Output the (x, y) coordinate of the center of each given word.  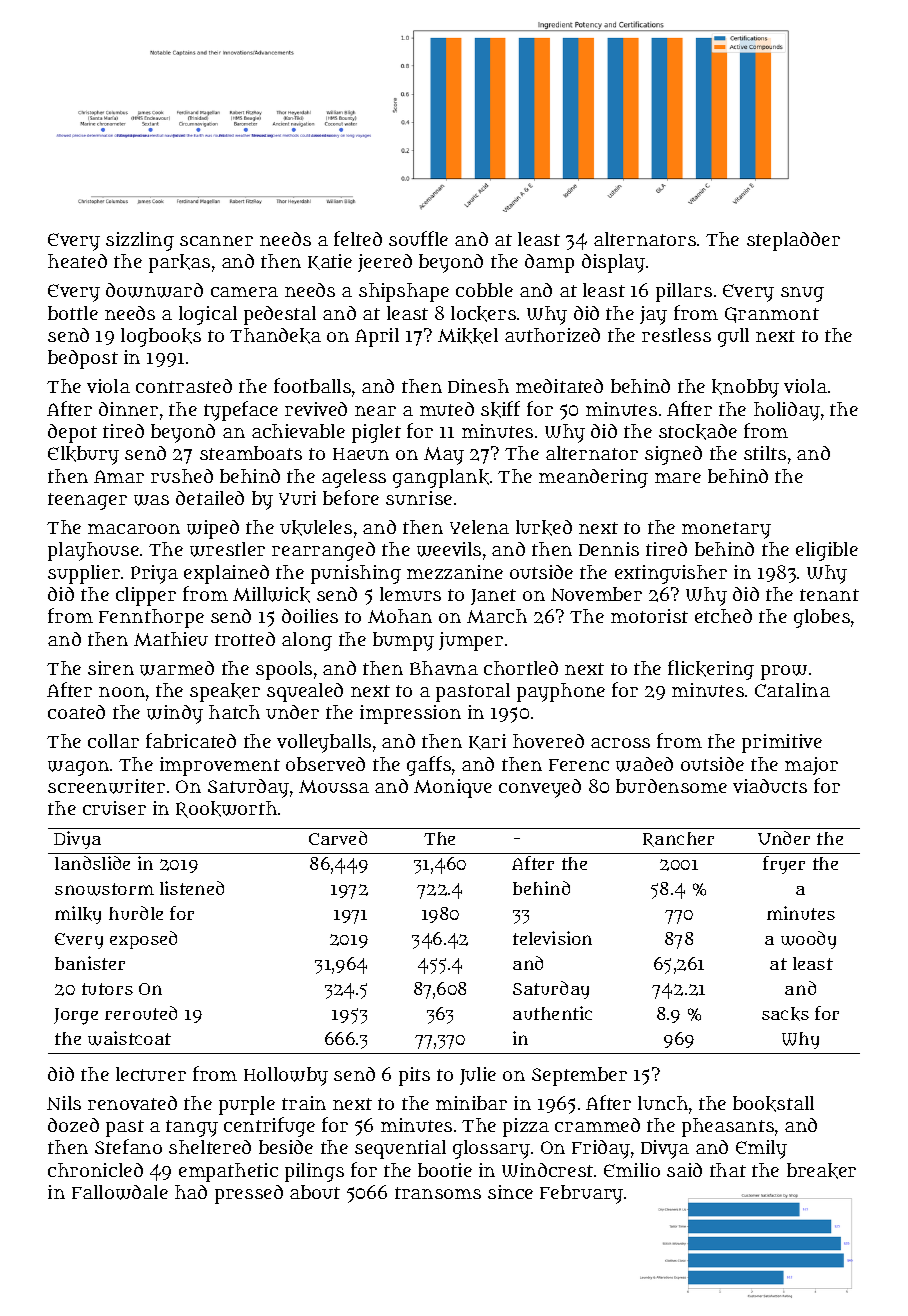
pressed (249, 1194)
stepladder (793, 241)
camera (244, 292)
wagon (78, 768)
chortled (521, 668)
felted (358, 238)
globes (822, 618)
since (510, 1192)
